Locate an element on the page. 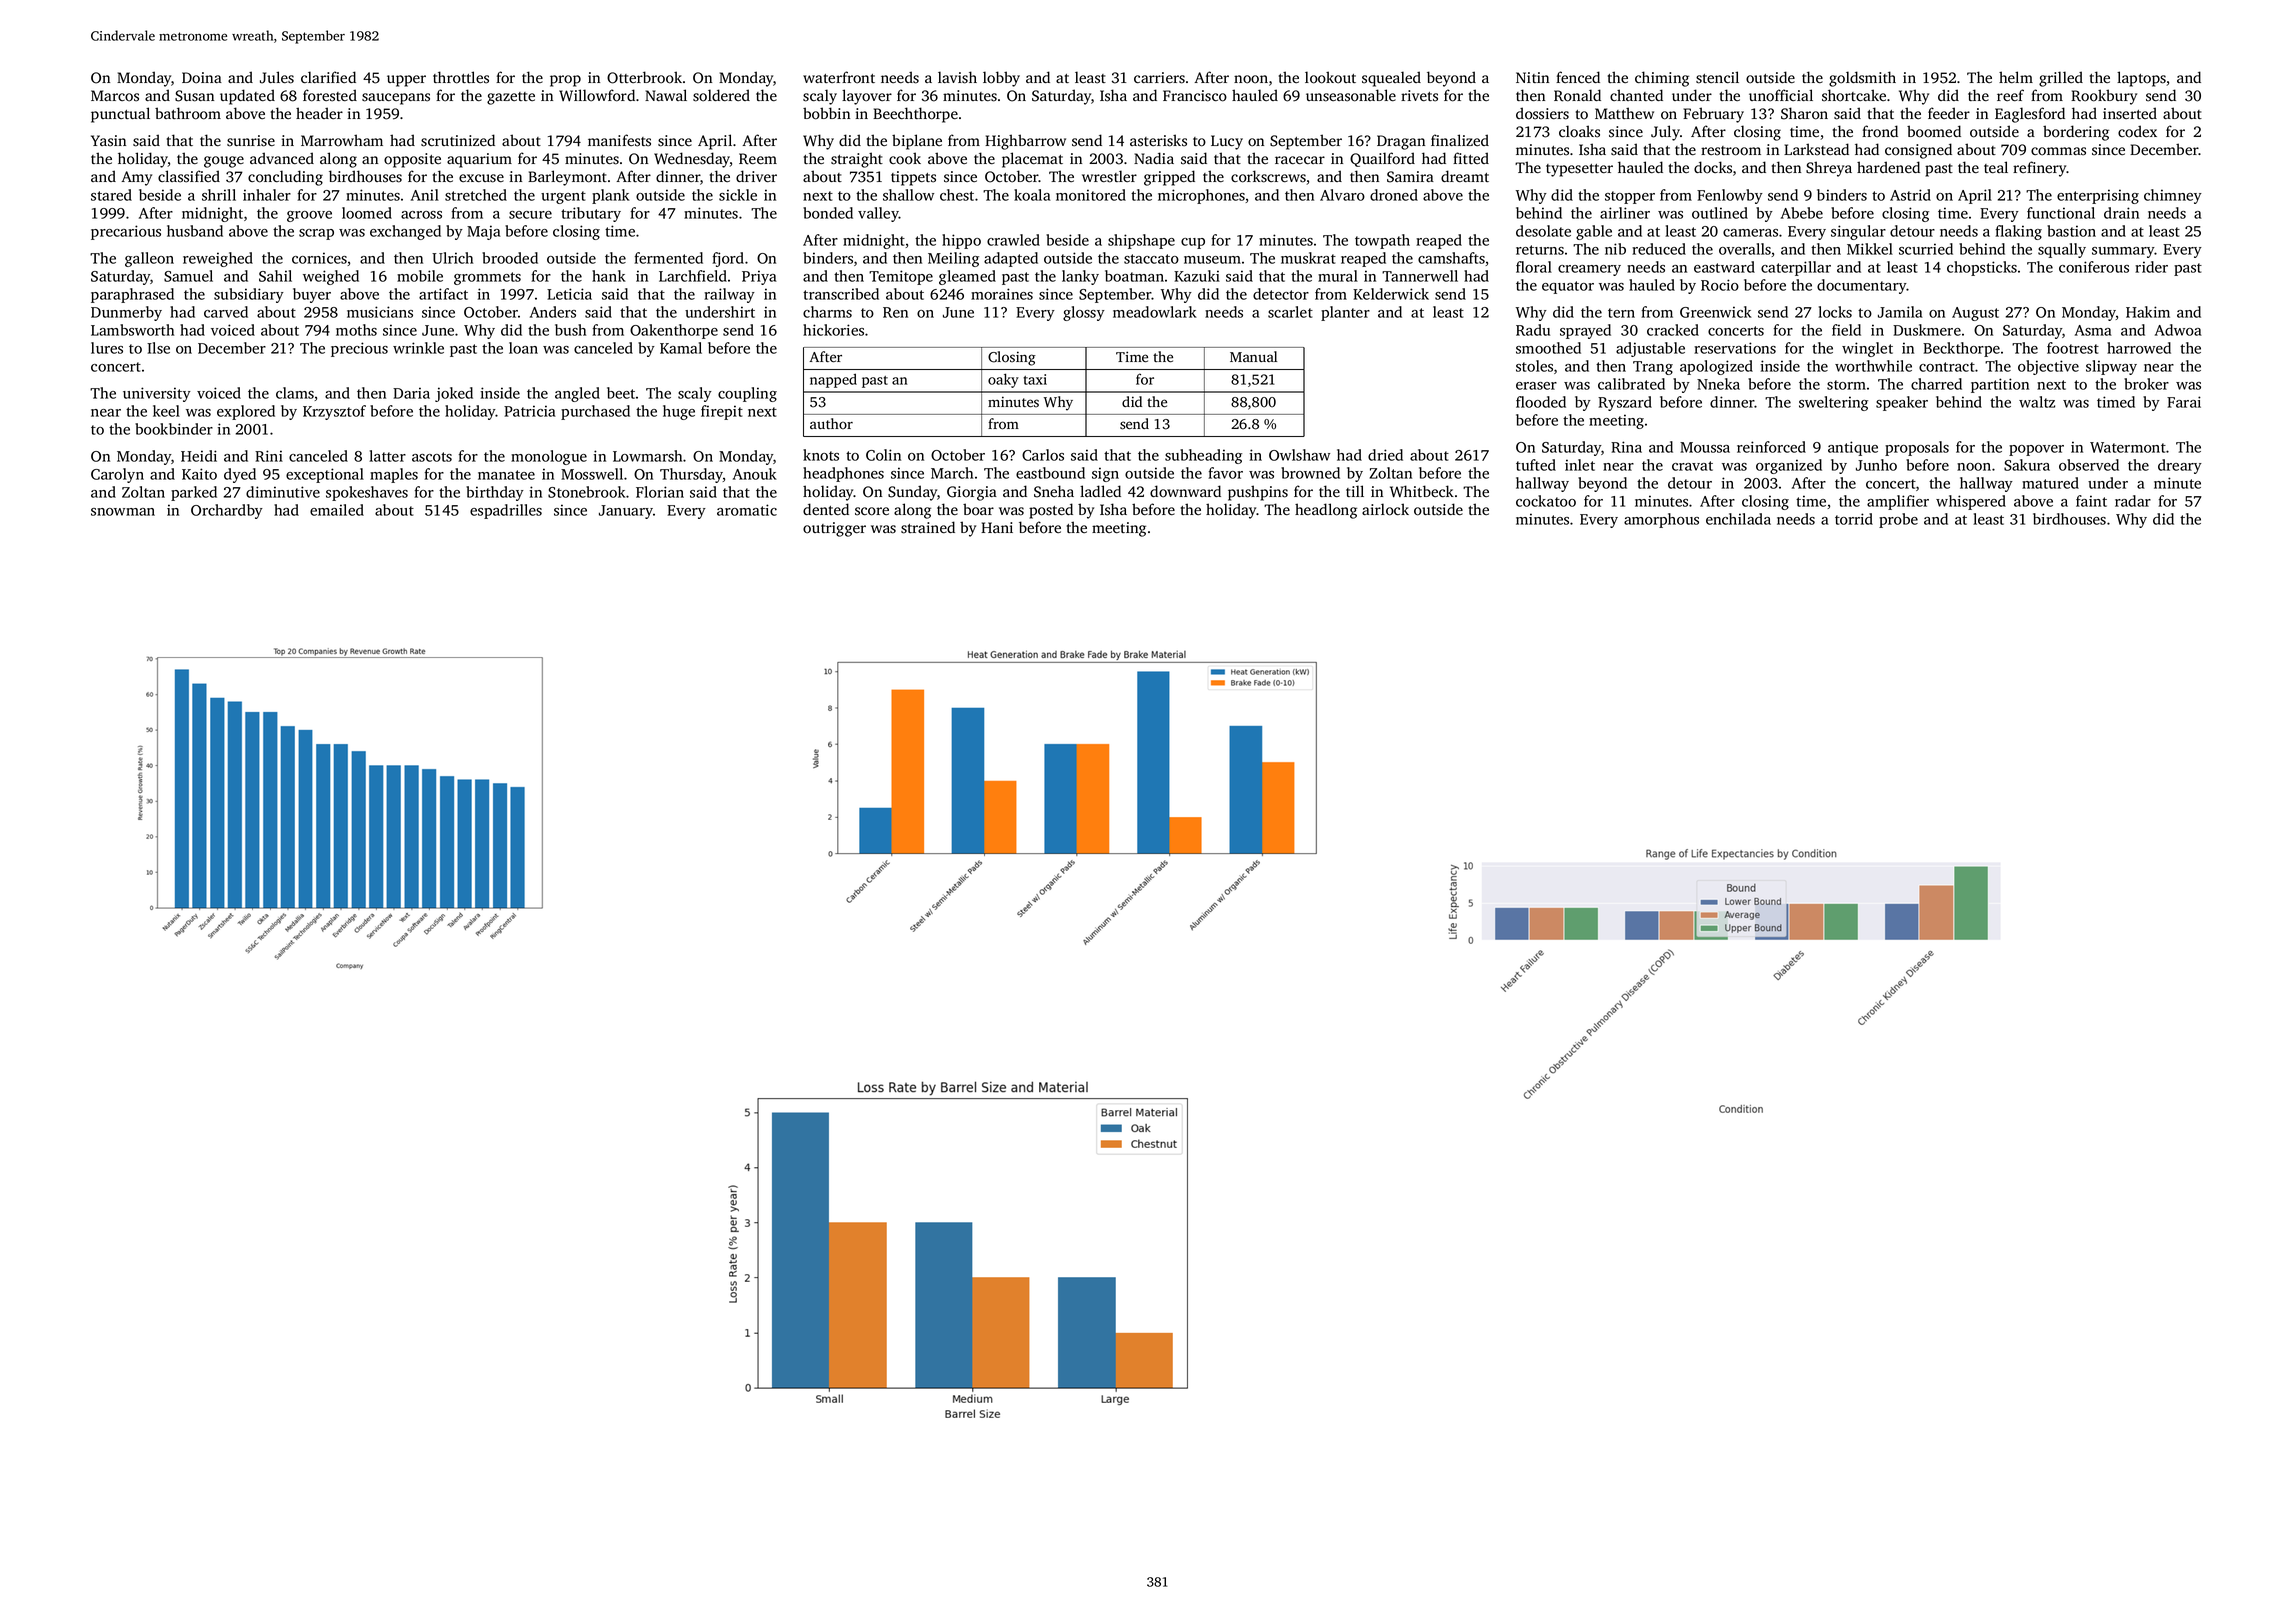 The height and width of the page is (1621, 2293). emailed is located at coordinates (337, 510).
